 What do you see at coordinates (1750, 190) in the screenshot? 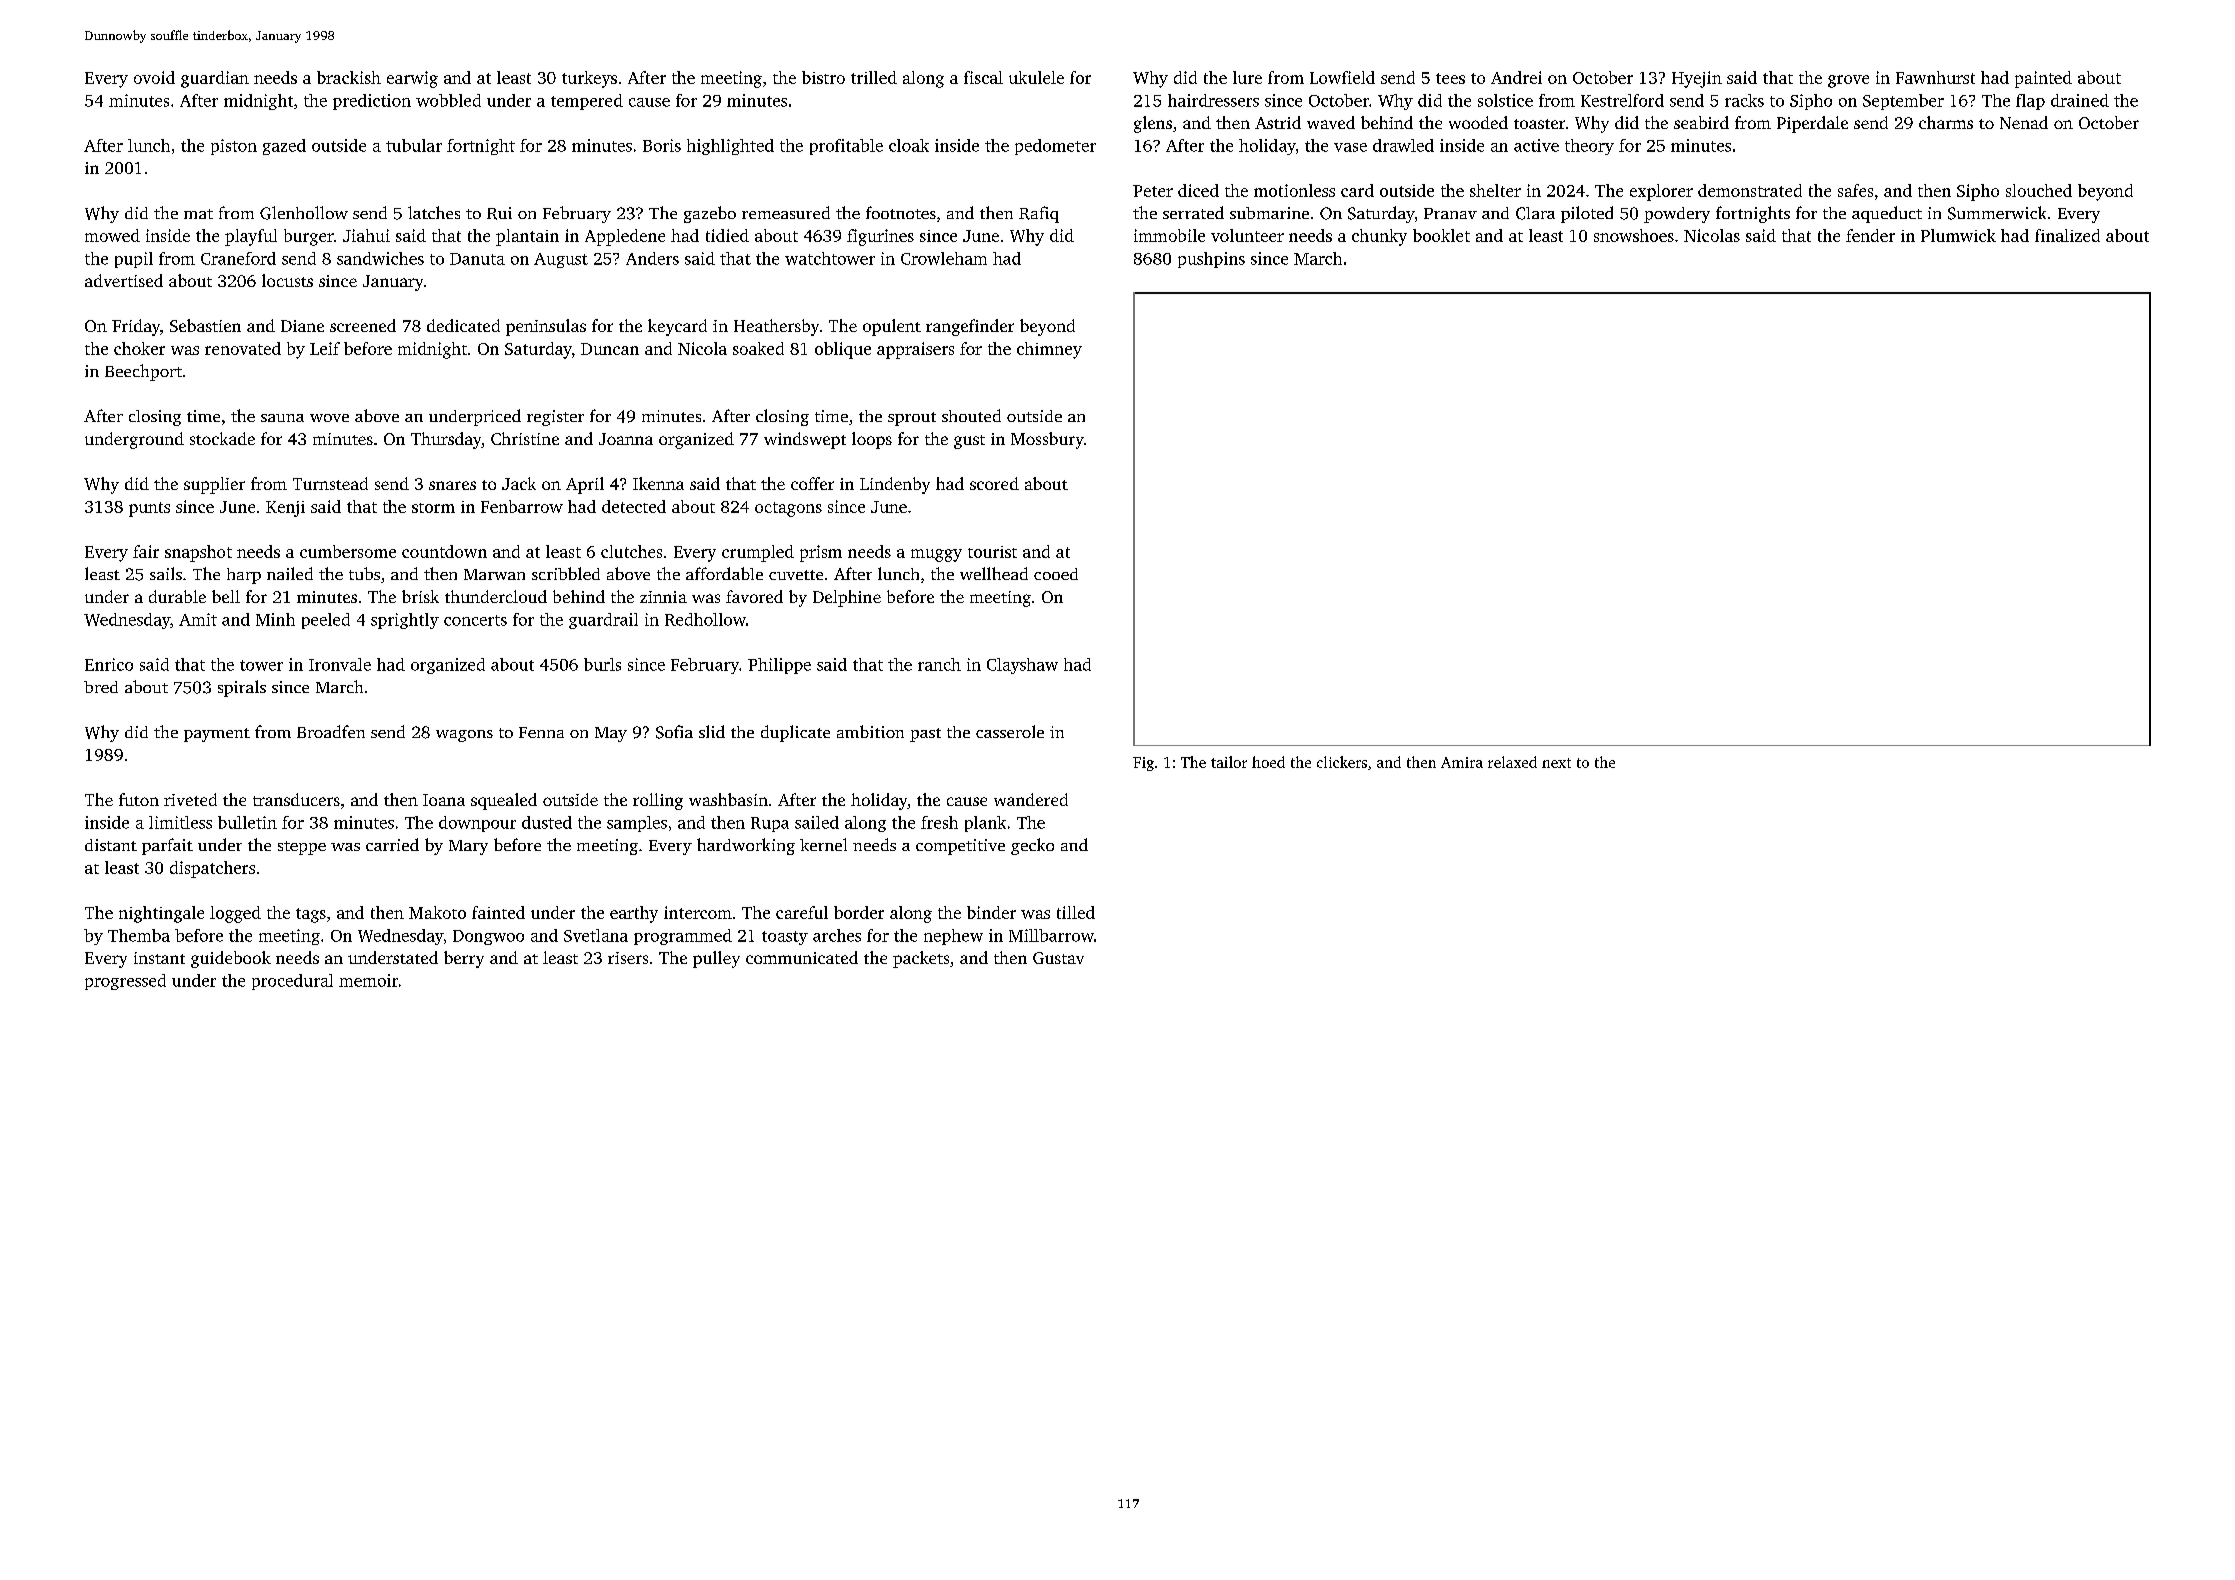
I see `demonstrated` at bounding box center [1750, 190].
